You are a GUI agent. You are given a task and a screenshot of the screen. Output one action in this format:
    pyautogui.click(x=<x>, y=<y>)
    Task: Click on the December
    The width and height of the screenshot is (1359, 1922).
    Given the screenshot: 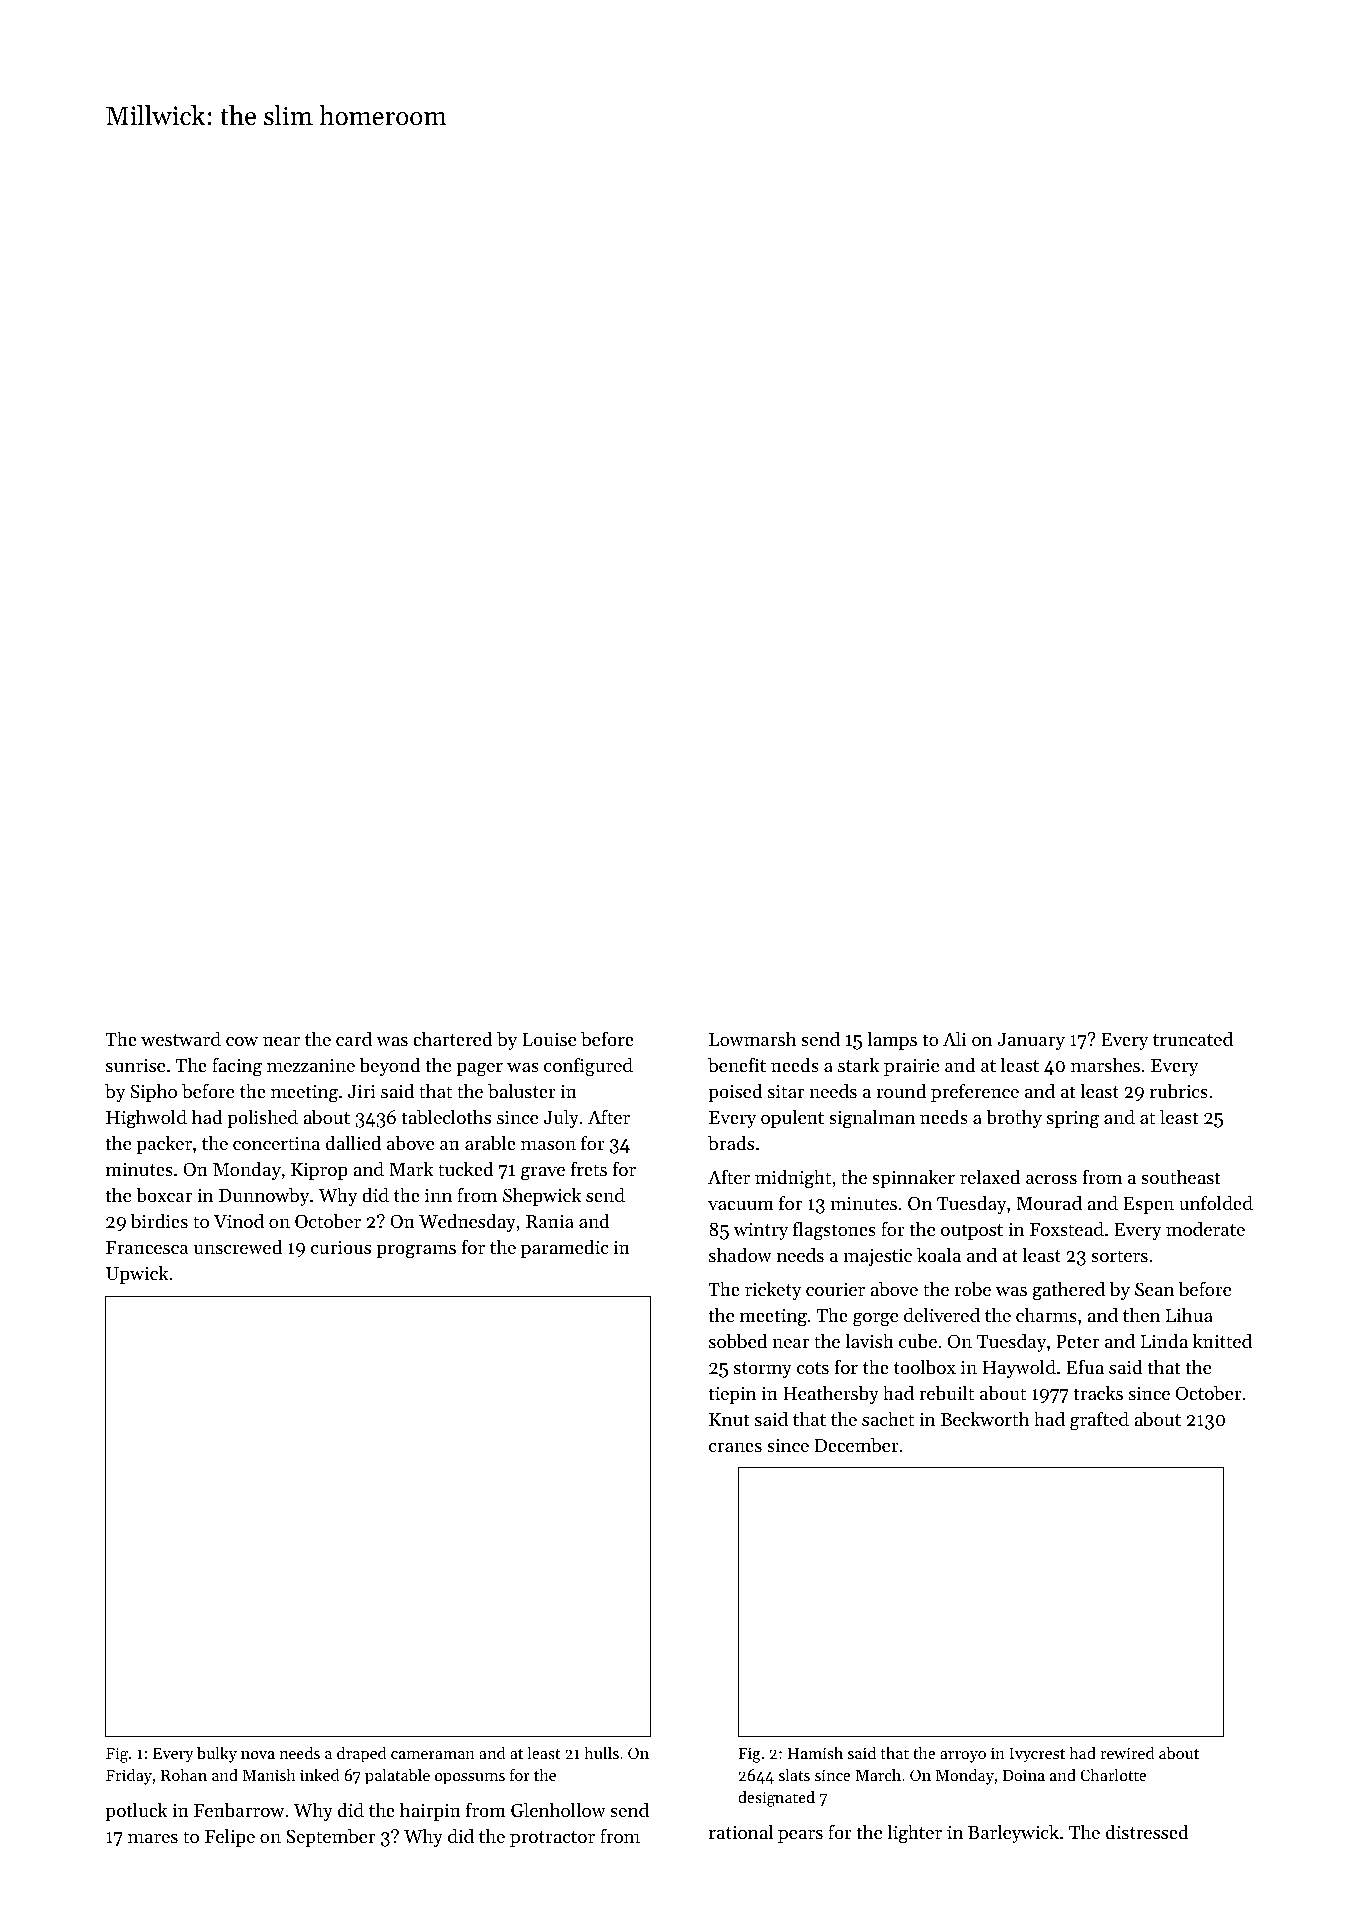 What is the action you would take?
    pyautogui.click(x=857, y=1445)
